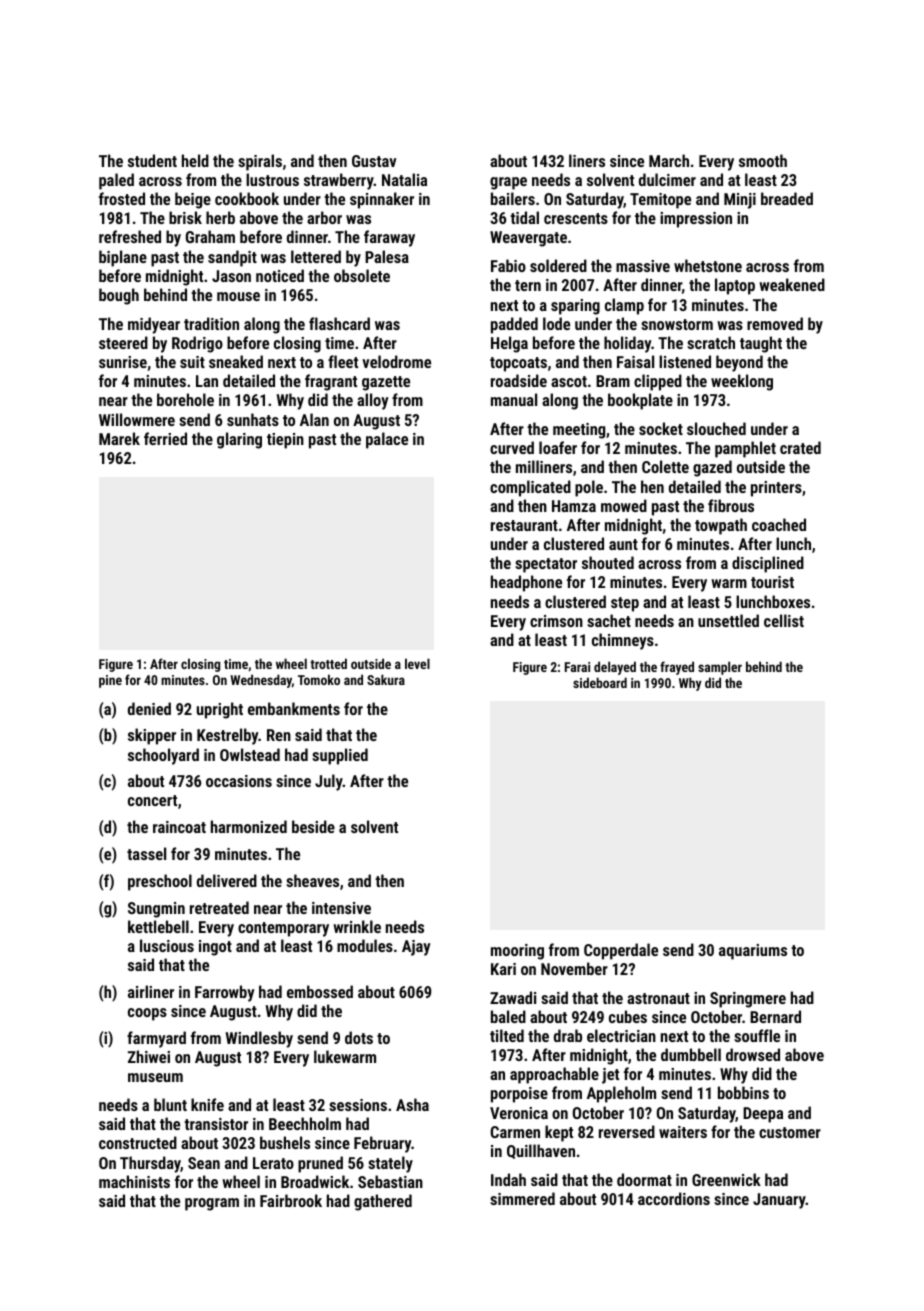  Describe the element at coordinates (261, 681) in the document. I see `Wednesday` at that location.
